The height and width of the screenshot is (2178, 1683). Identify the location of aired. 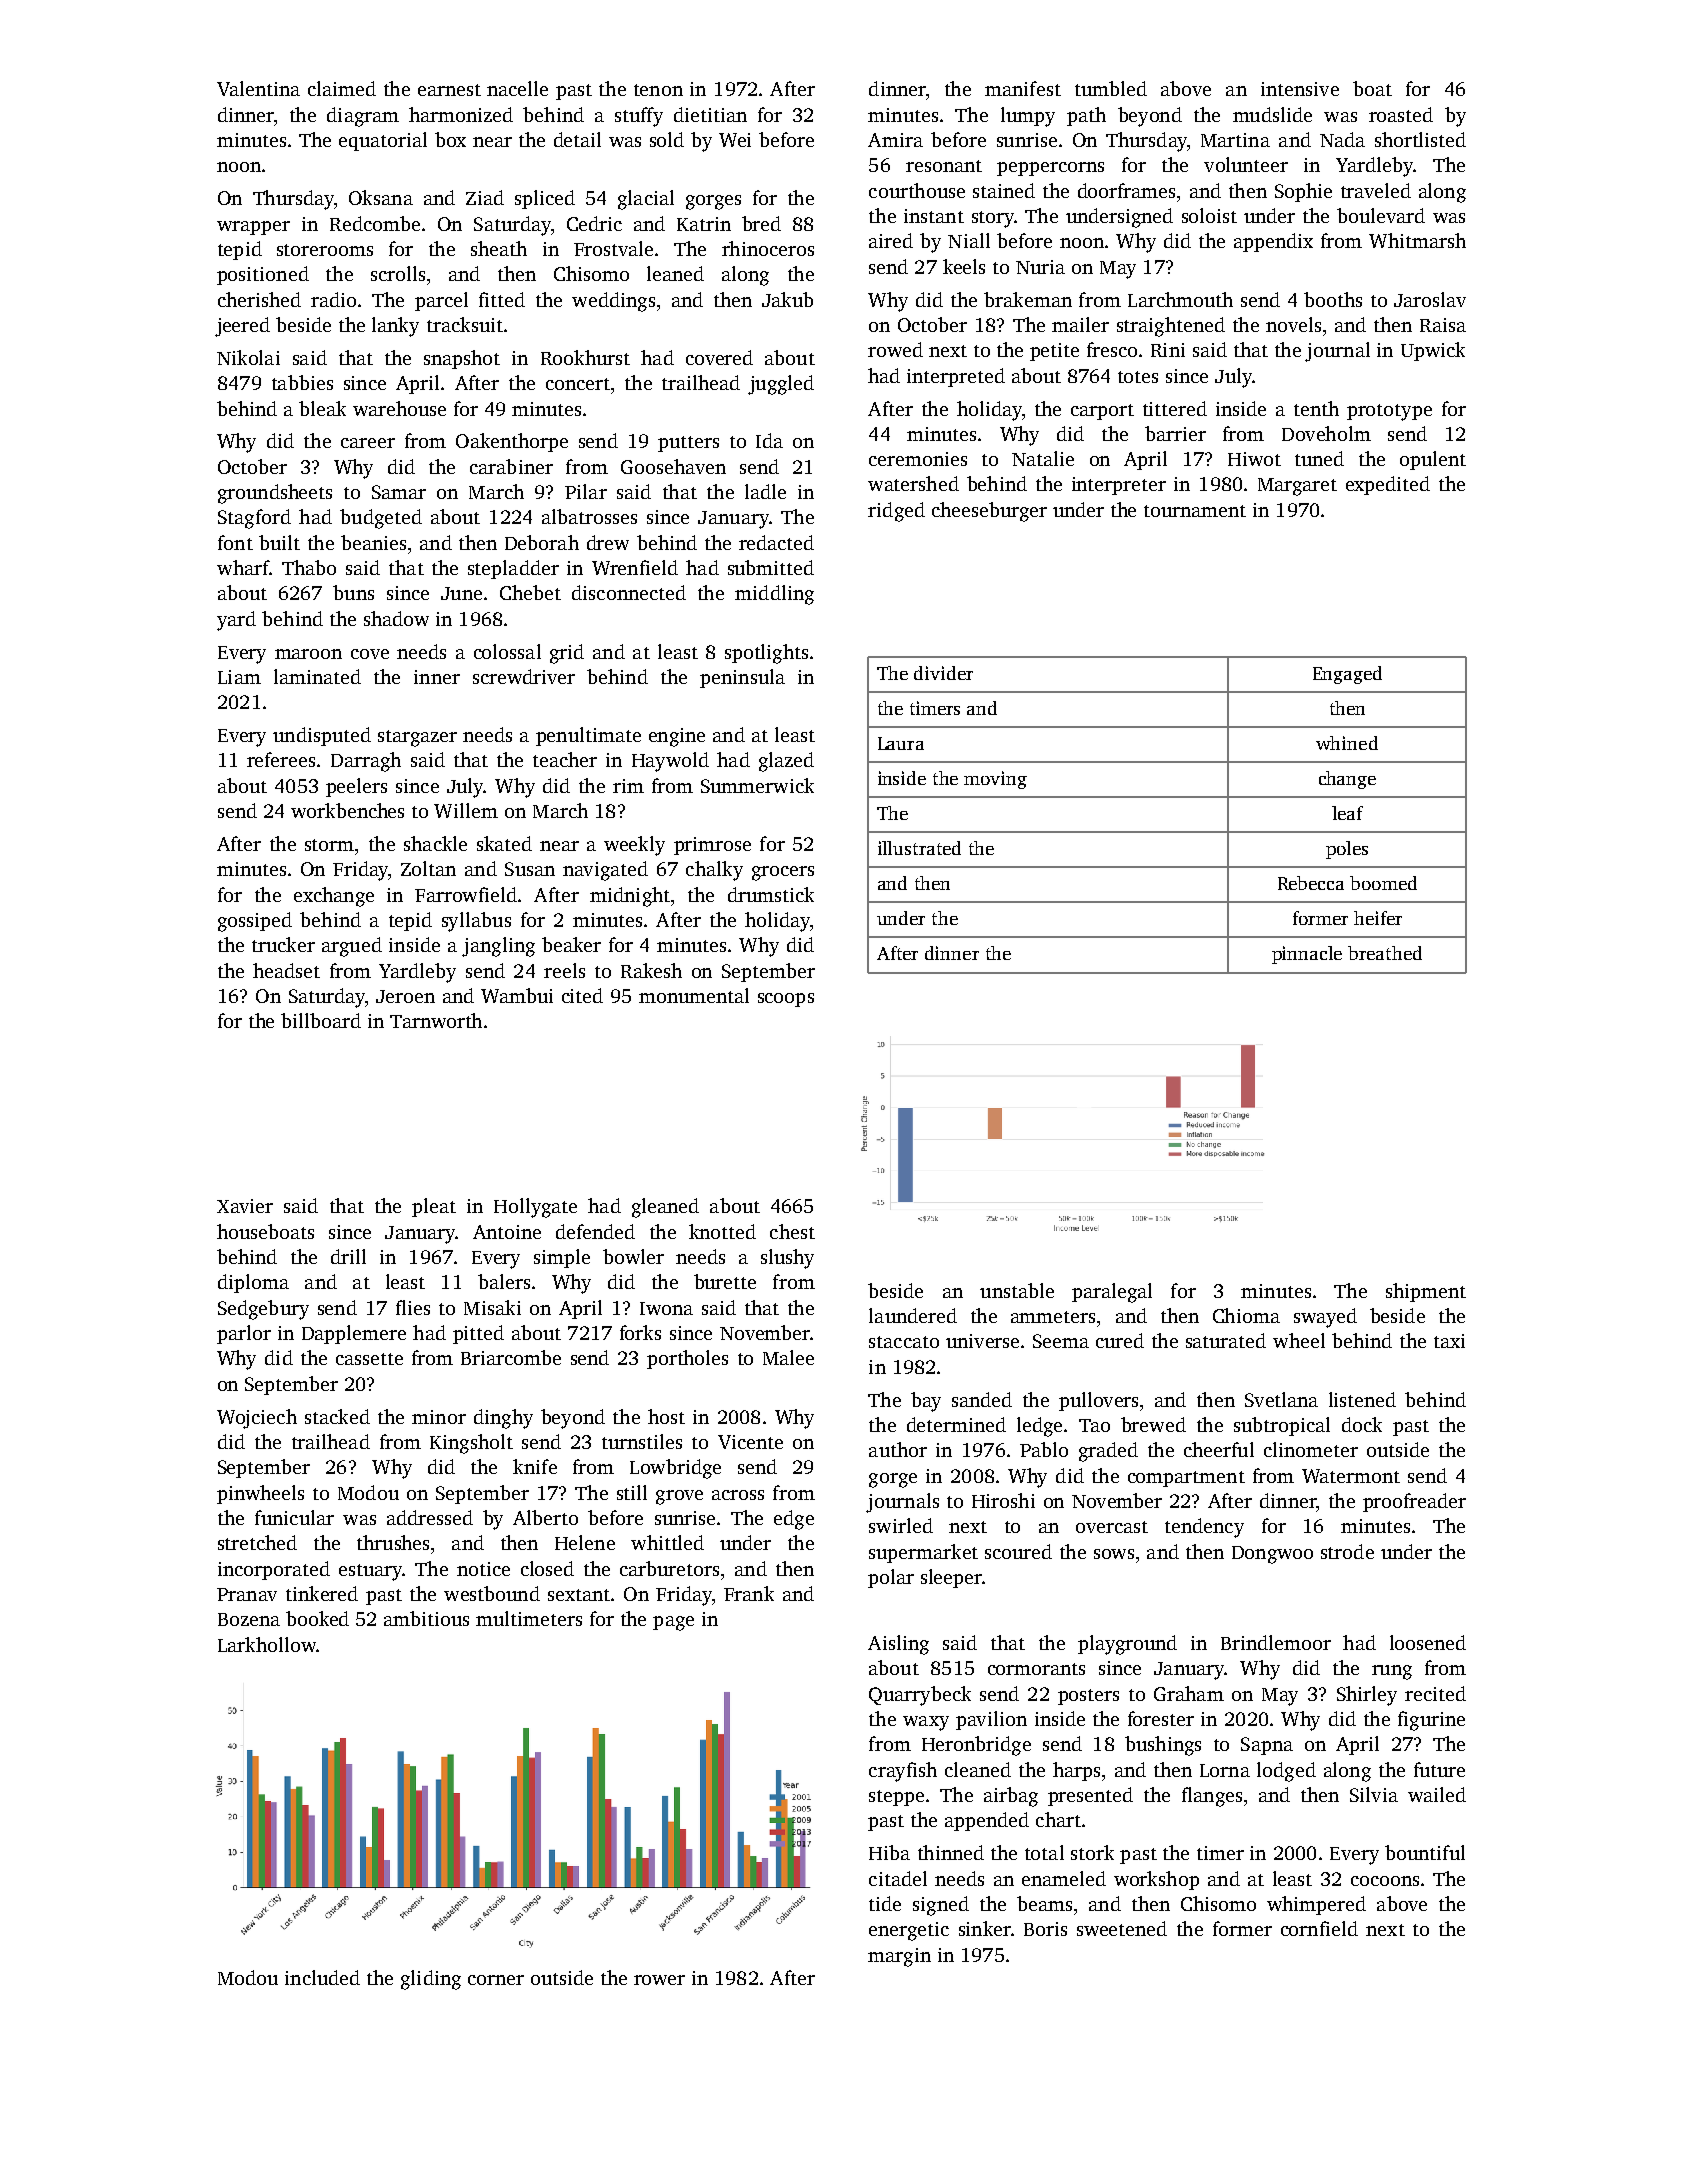
(891, 240).
